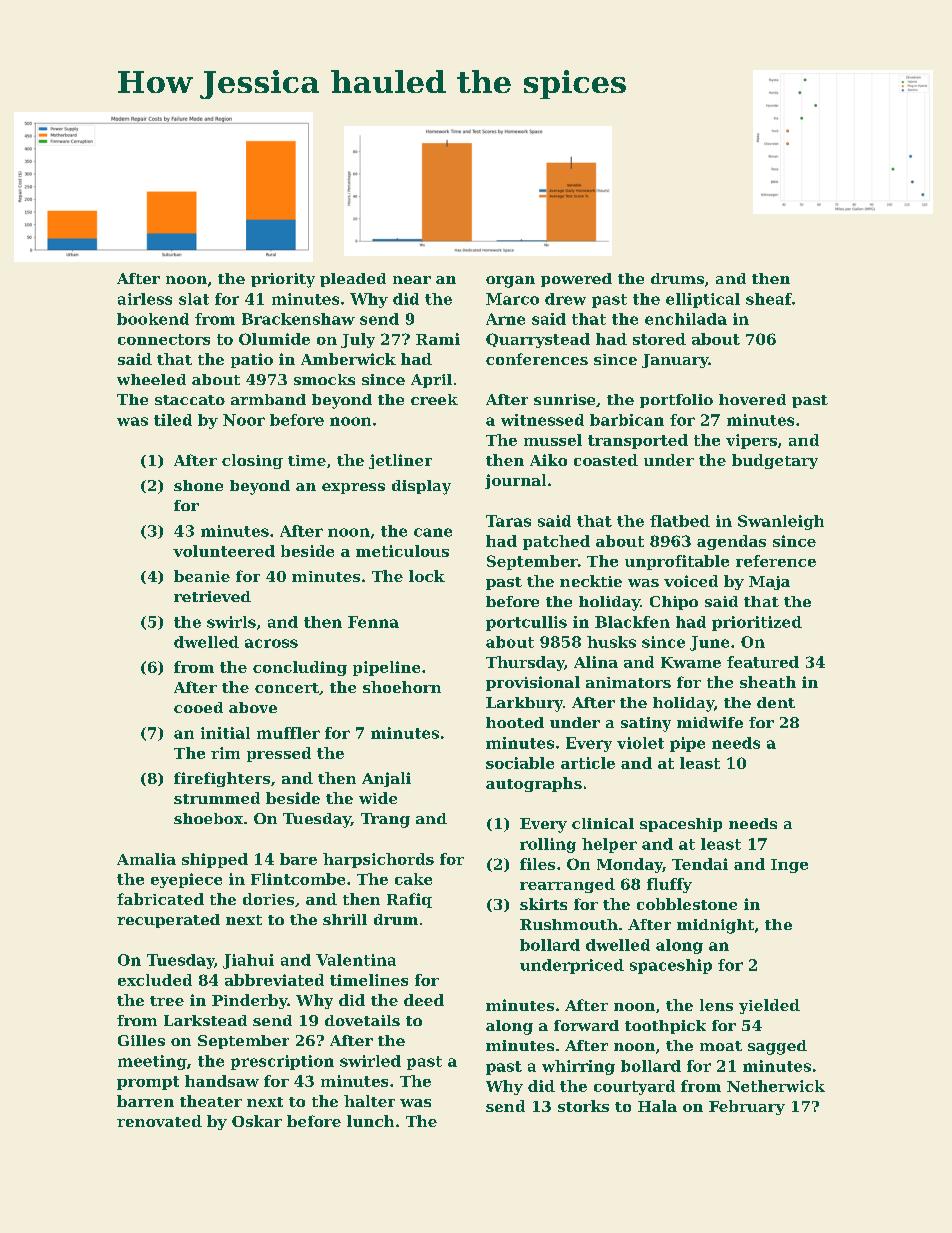 This image has width=952, height=1233. What do you see at coordinates (567, 885) in the image?
I see `rearranged` at bounding box center [567, 885].
